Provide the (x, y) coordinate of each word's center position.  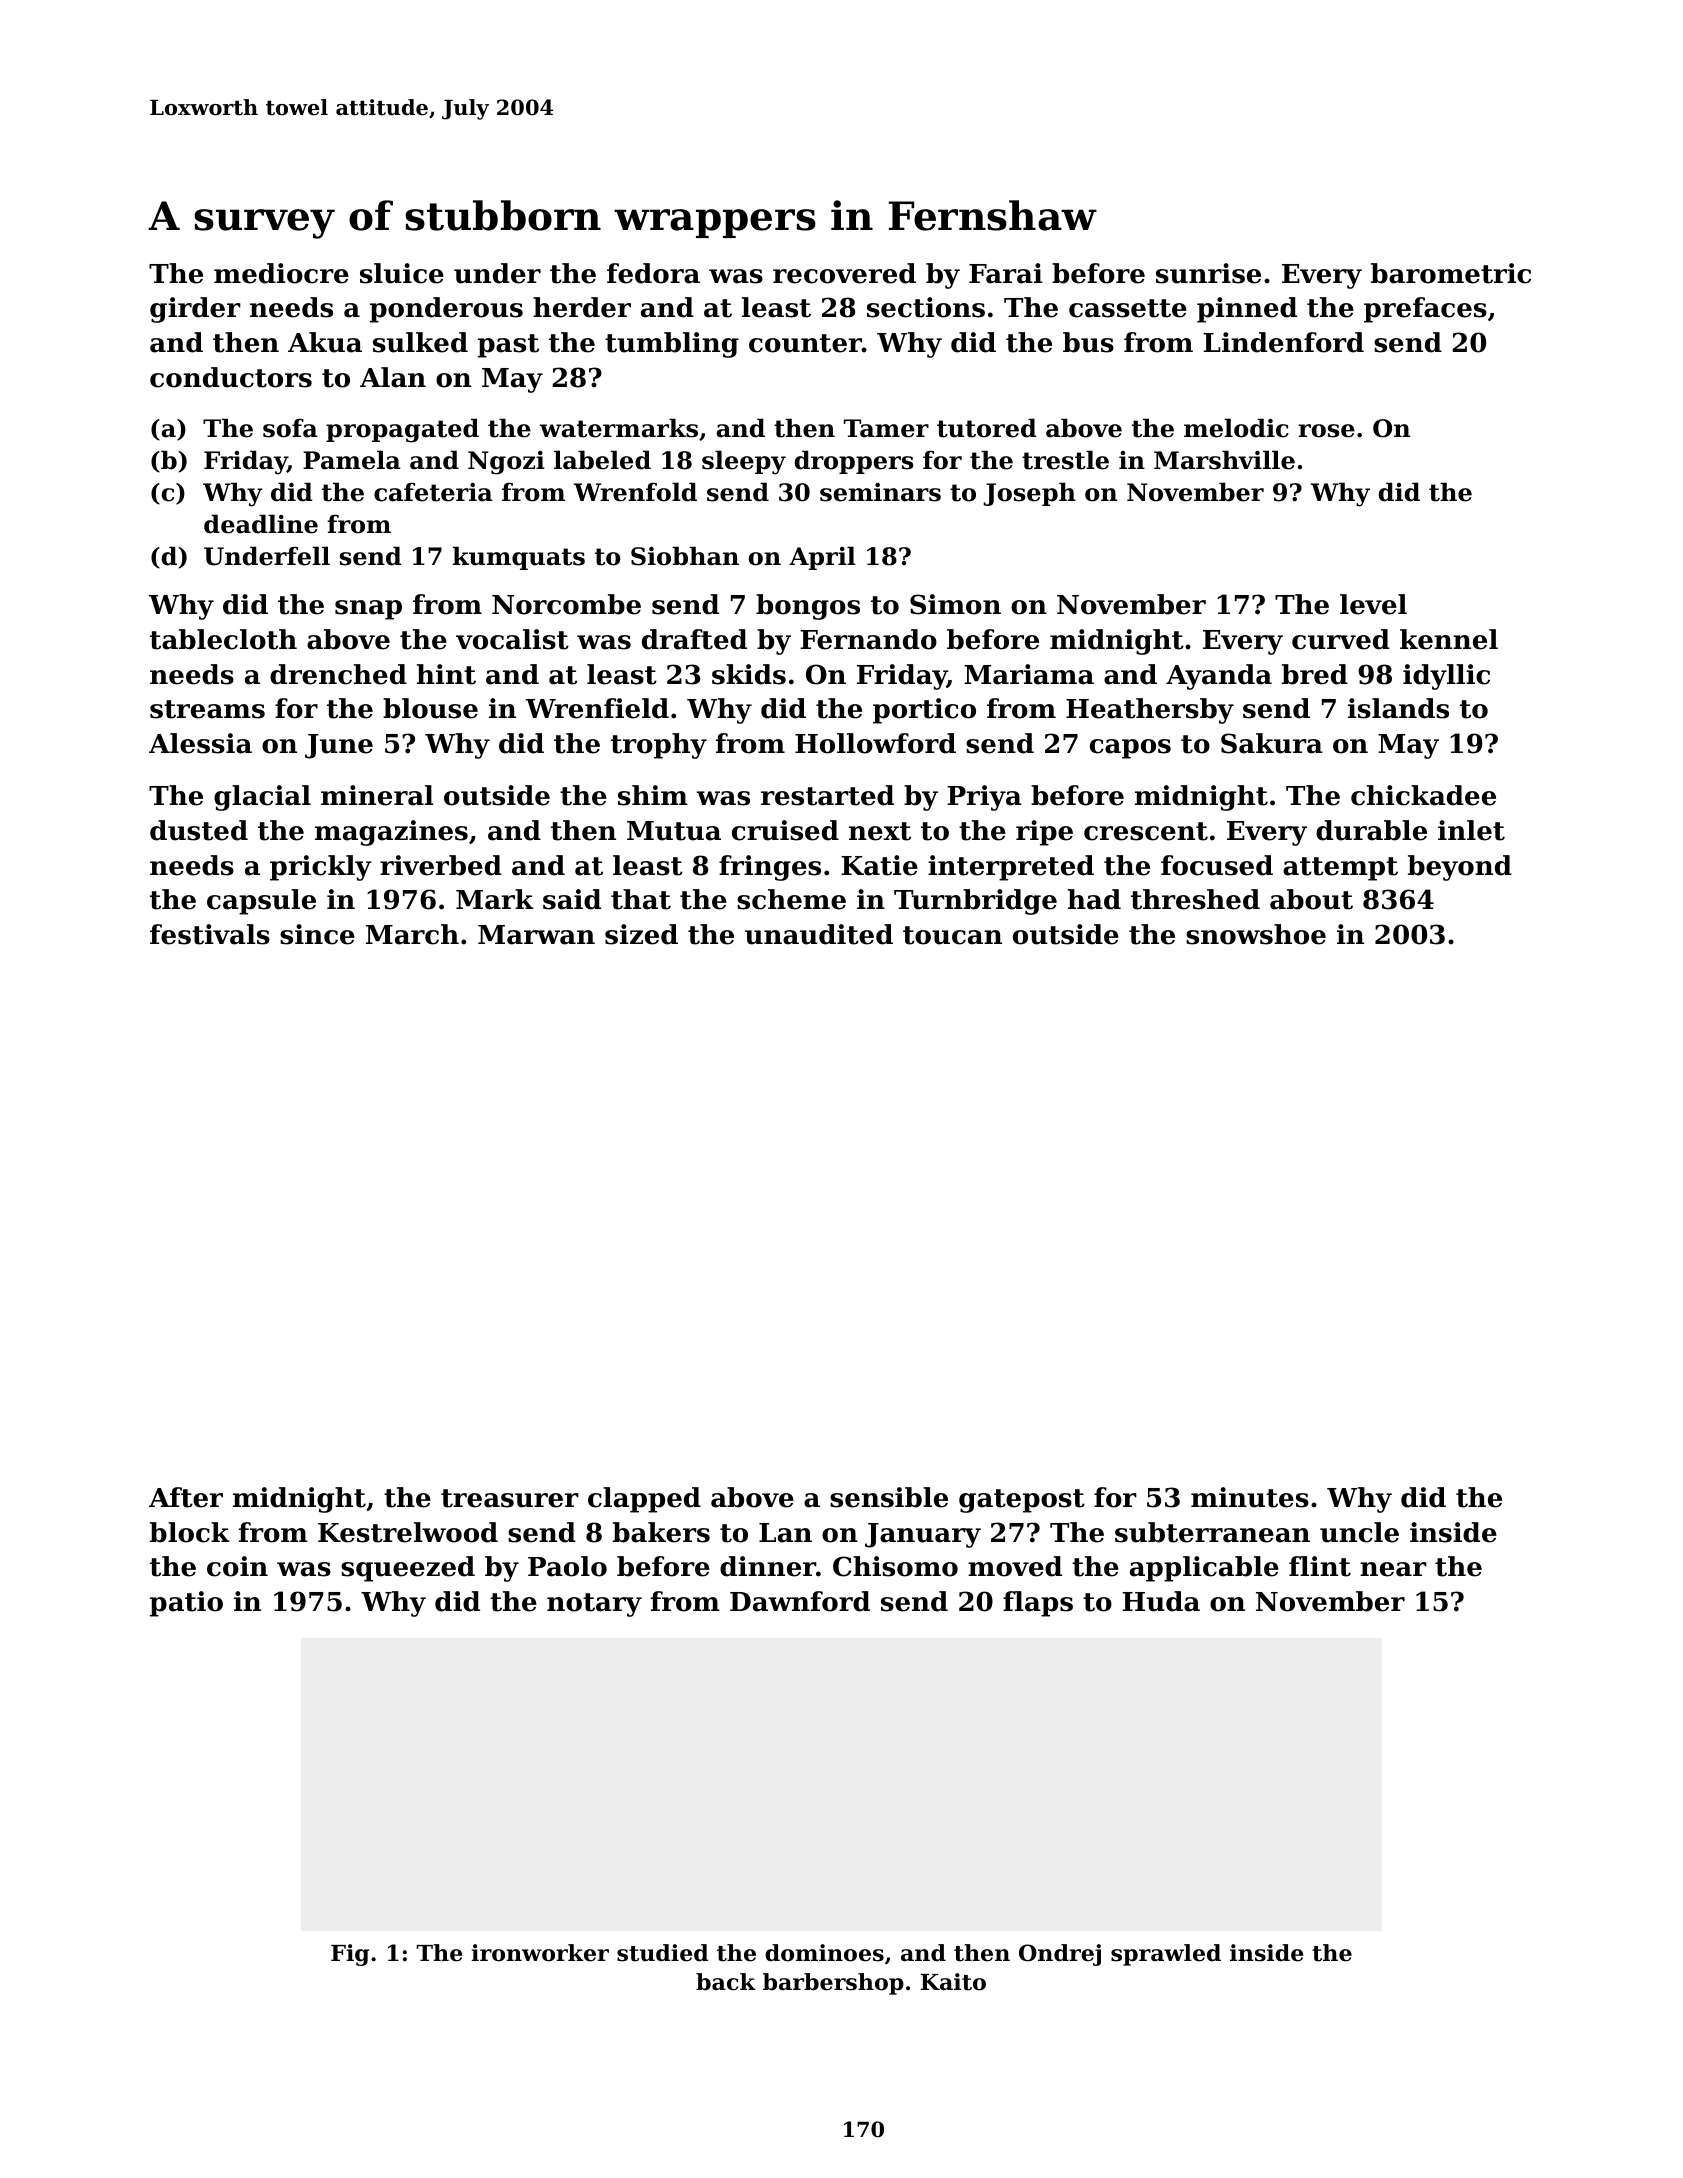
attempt (1340, 869)
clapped (644, 1500)
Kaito (953, 1982)
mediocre (281, 273)
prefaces (1425, 310)
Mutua (674, 831)
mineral (377, 795)
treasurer (510, 1498)
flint (1320, 1566)
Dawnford (800, 1601)
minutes (1250, 1497)
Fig (350, 1955)
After (186, 1497)
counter (805, 343)
